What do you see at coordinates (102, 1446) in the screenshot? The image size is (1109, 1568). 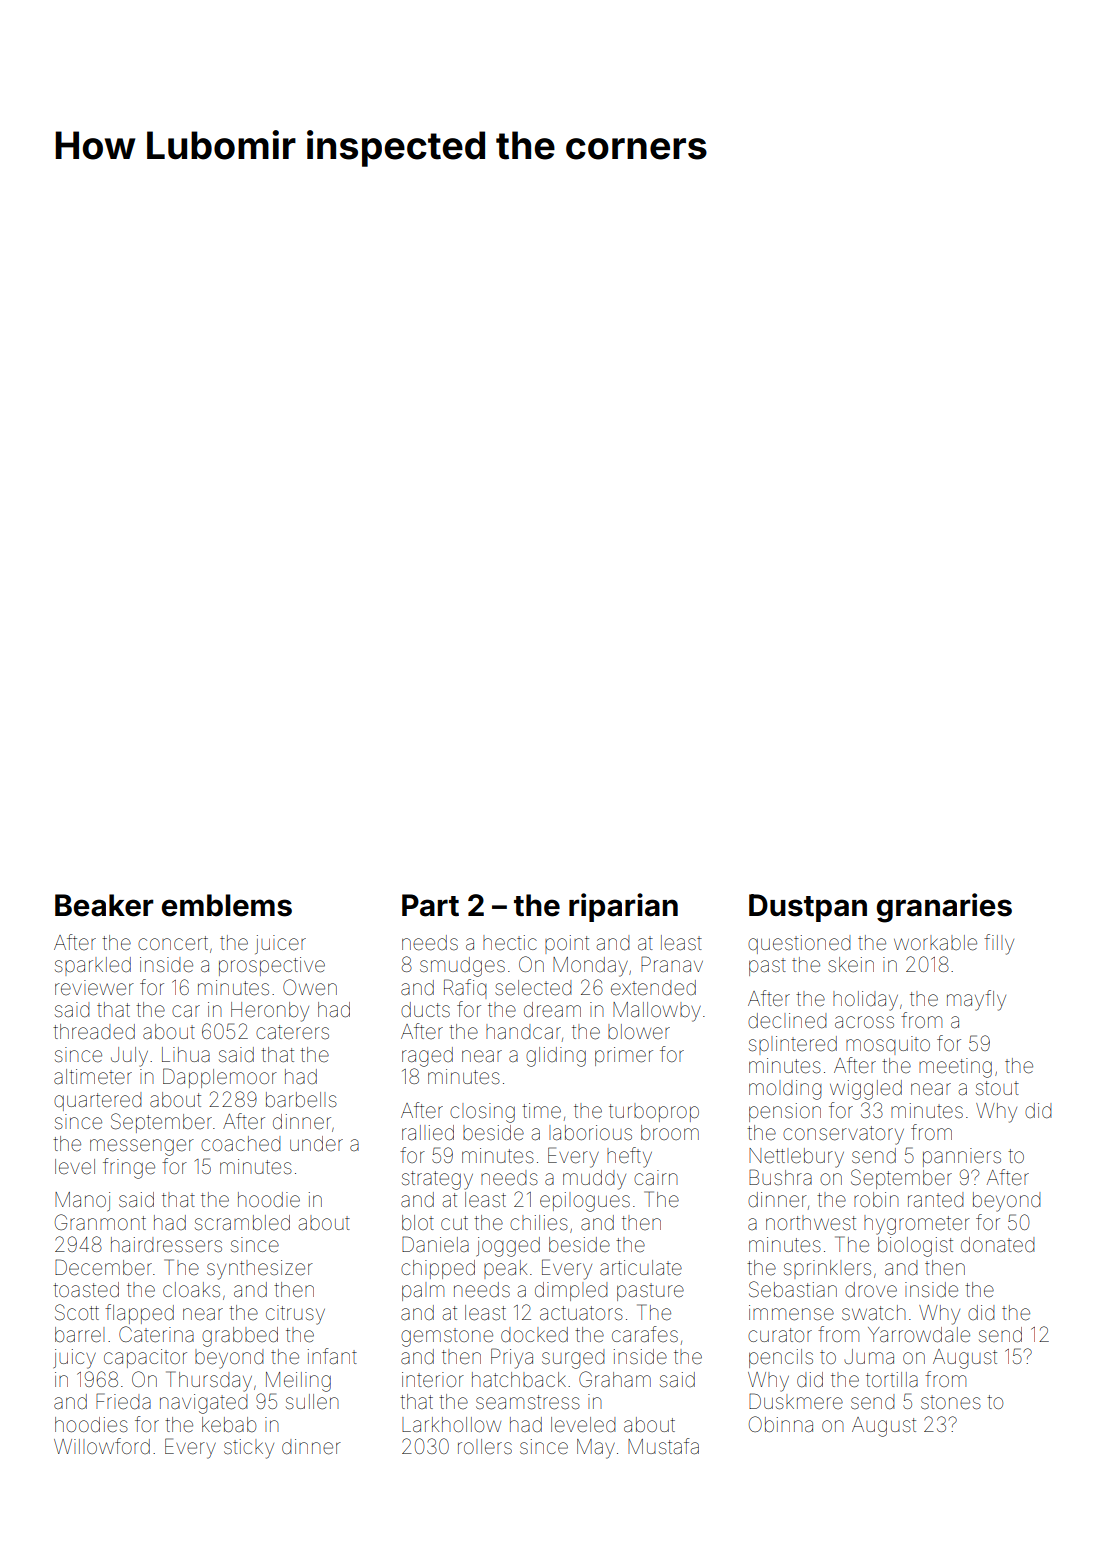 I see `Willowford` at bounding box center [102, 1446].
